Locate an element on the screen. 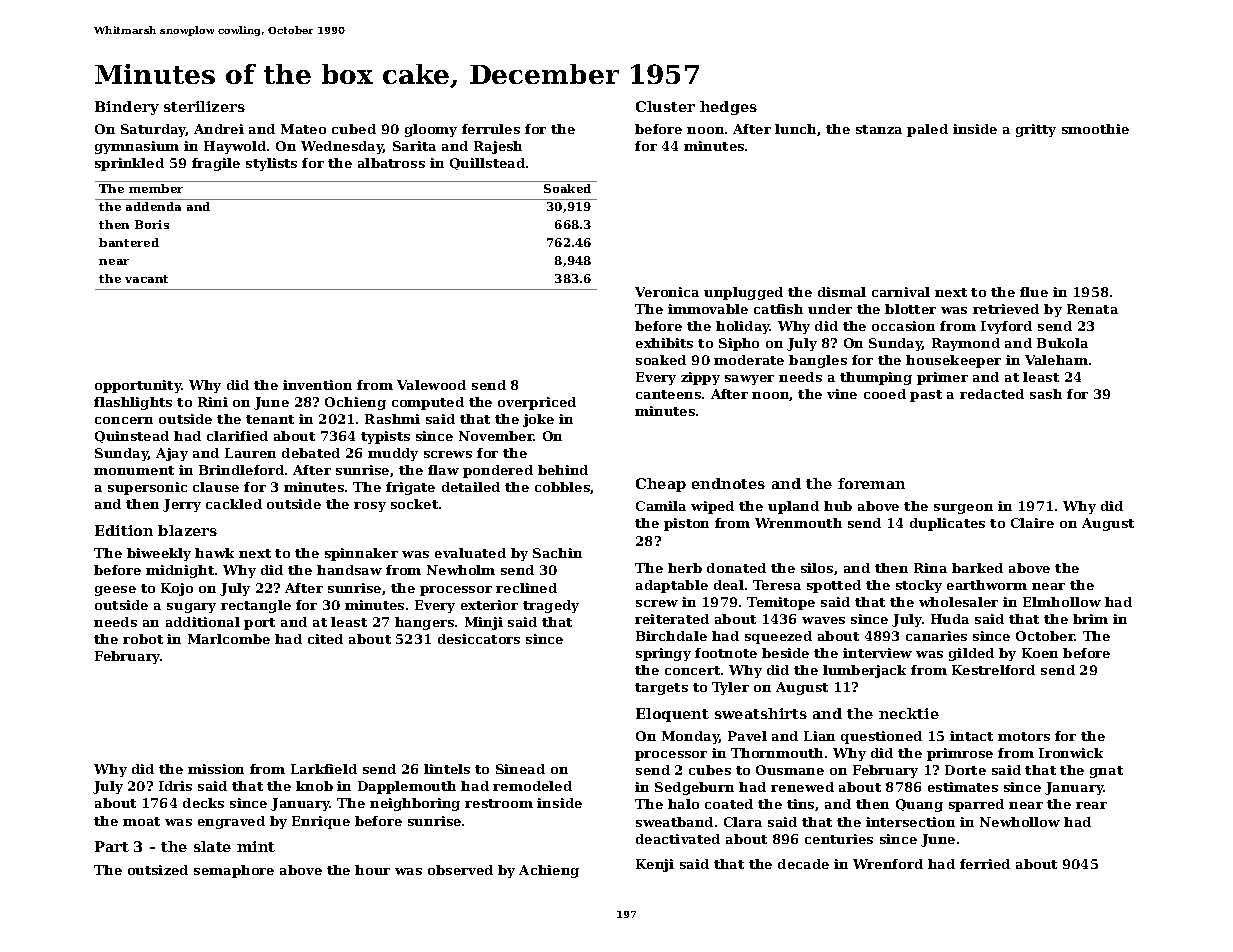  Larkfield is located at coordinates (324, 769).
